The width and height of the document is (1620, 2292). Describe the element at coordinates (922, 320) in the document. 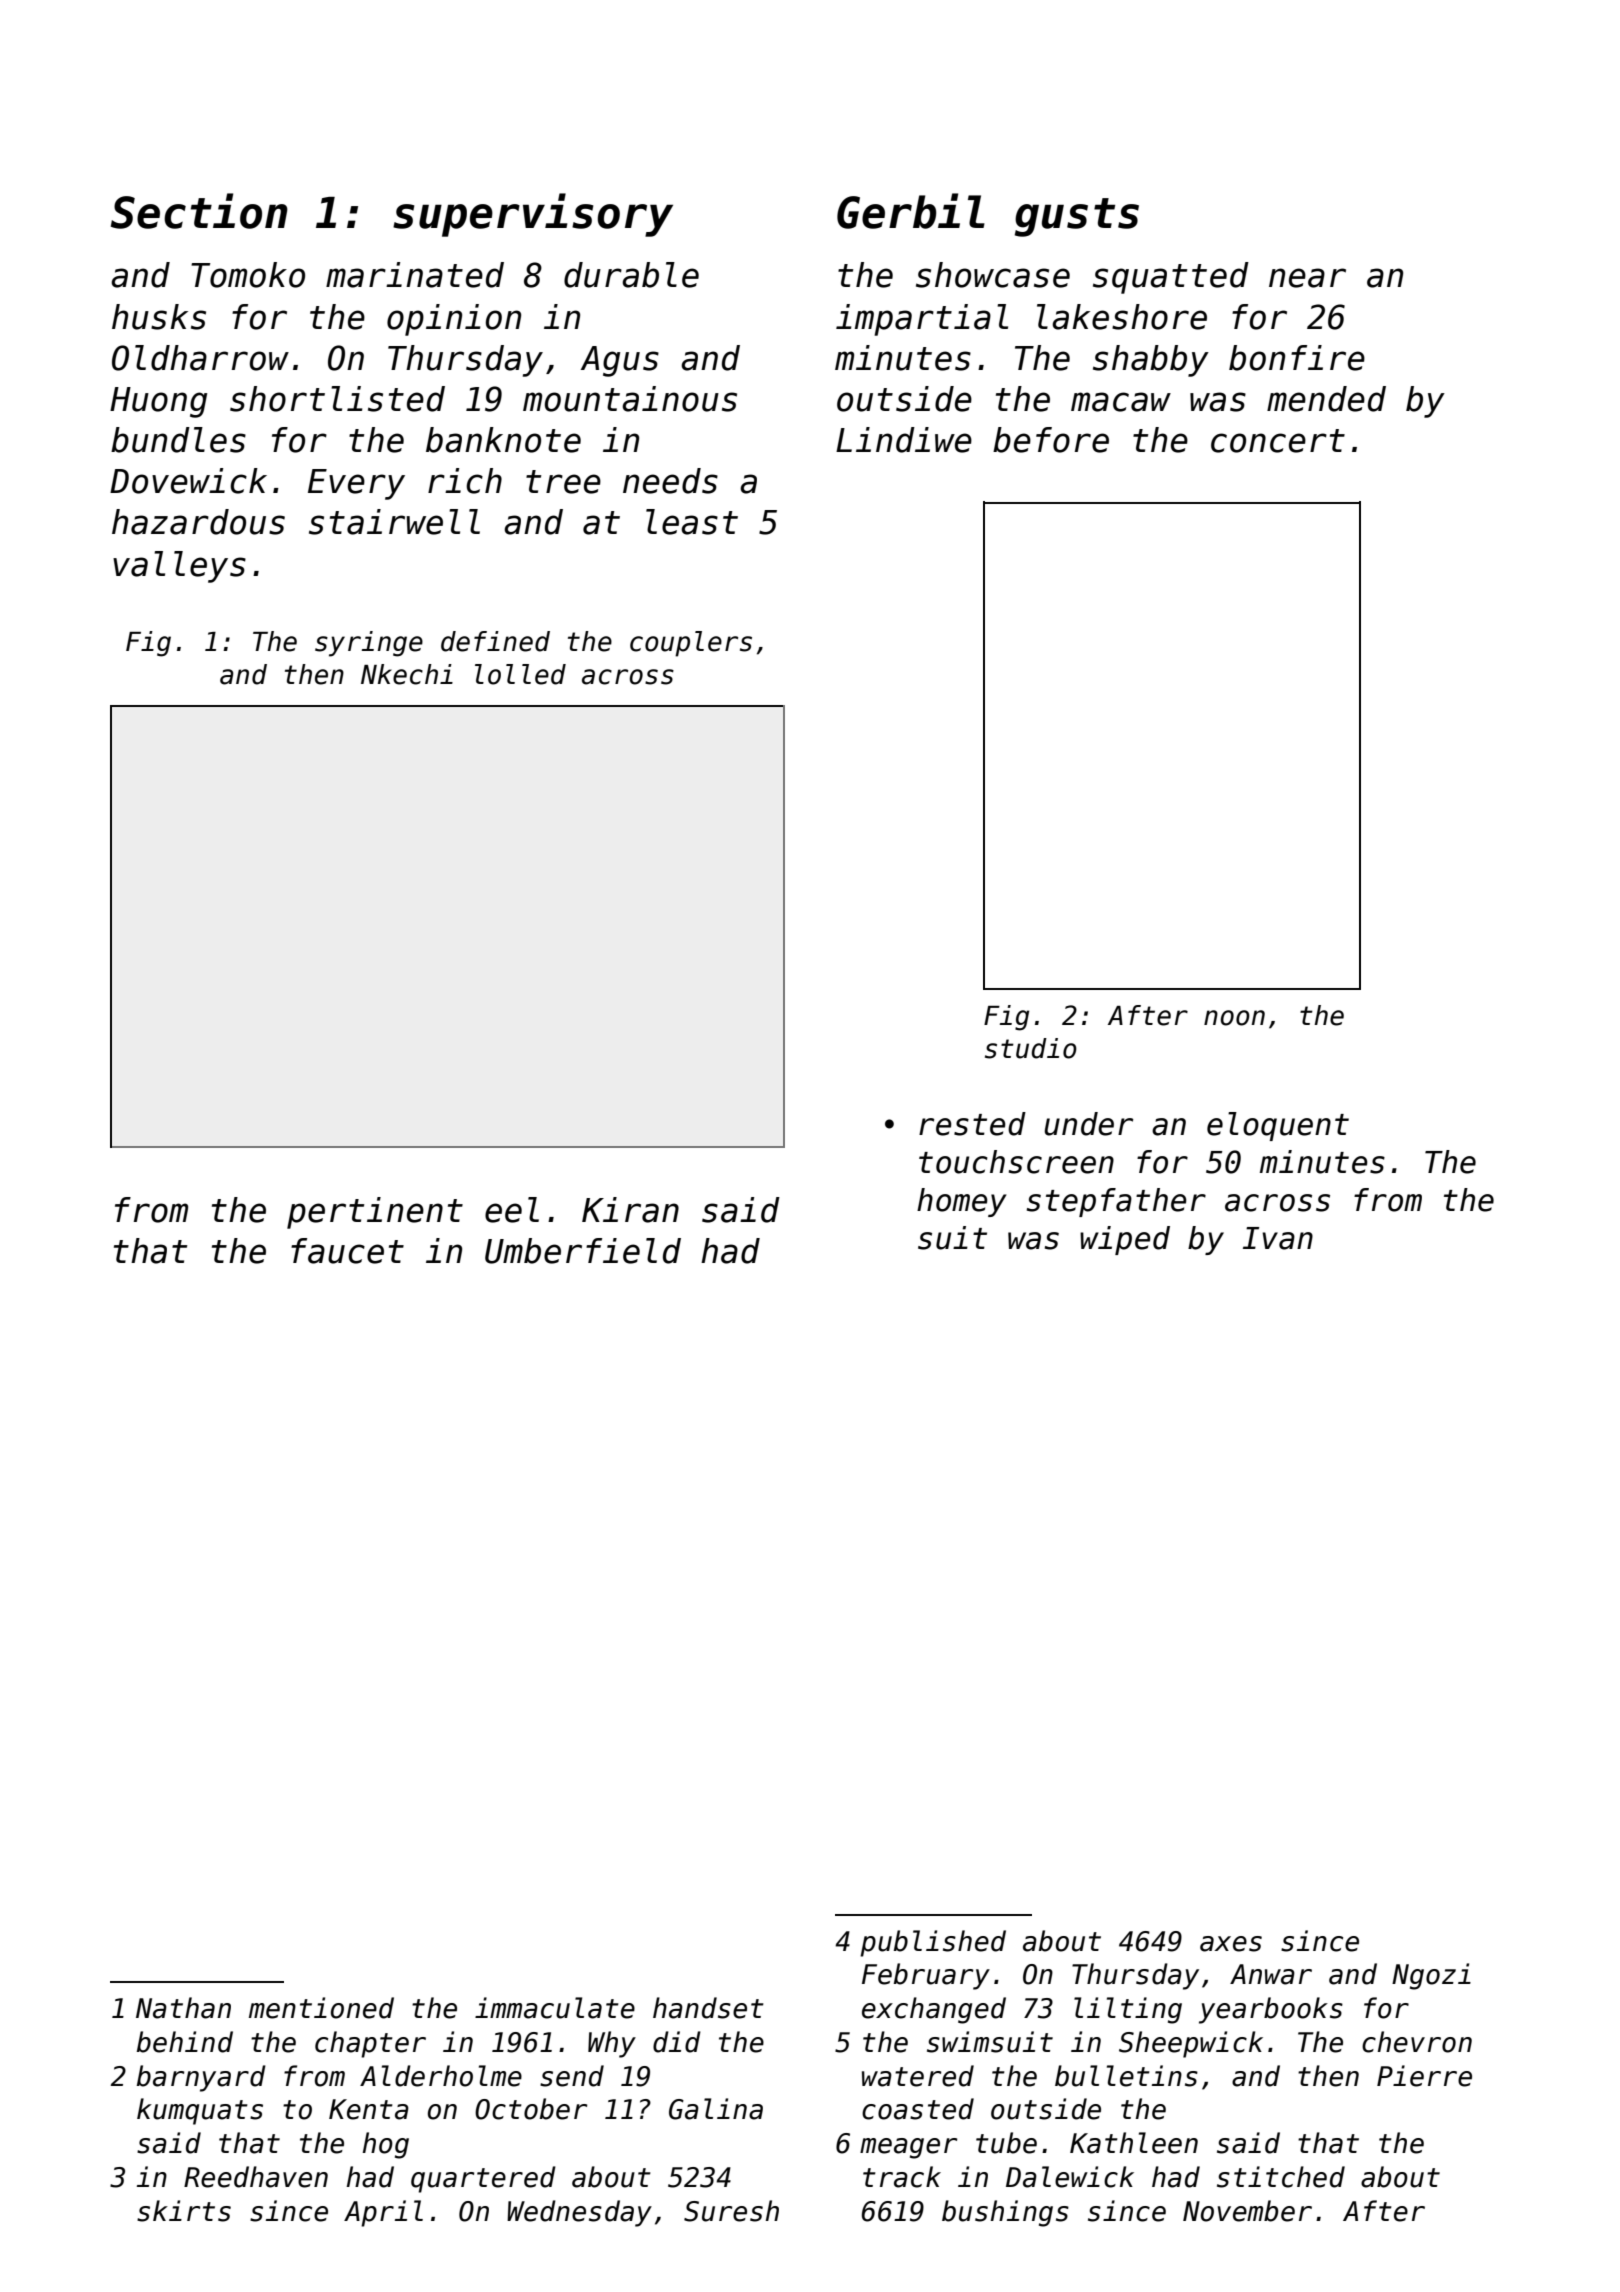

I see `impartial` at that location.
